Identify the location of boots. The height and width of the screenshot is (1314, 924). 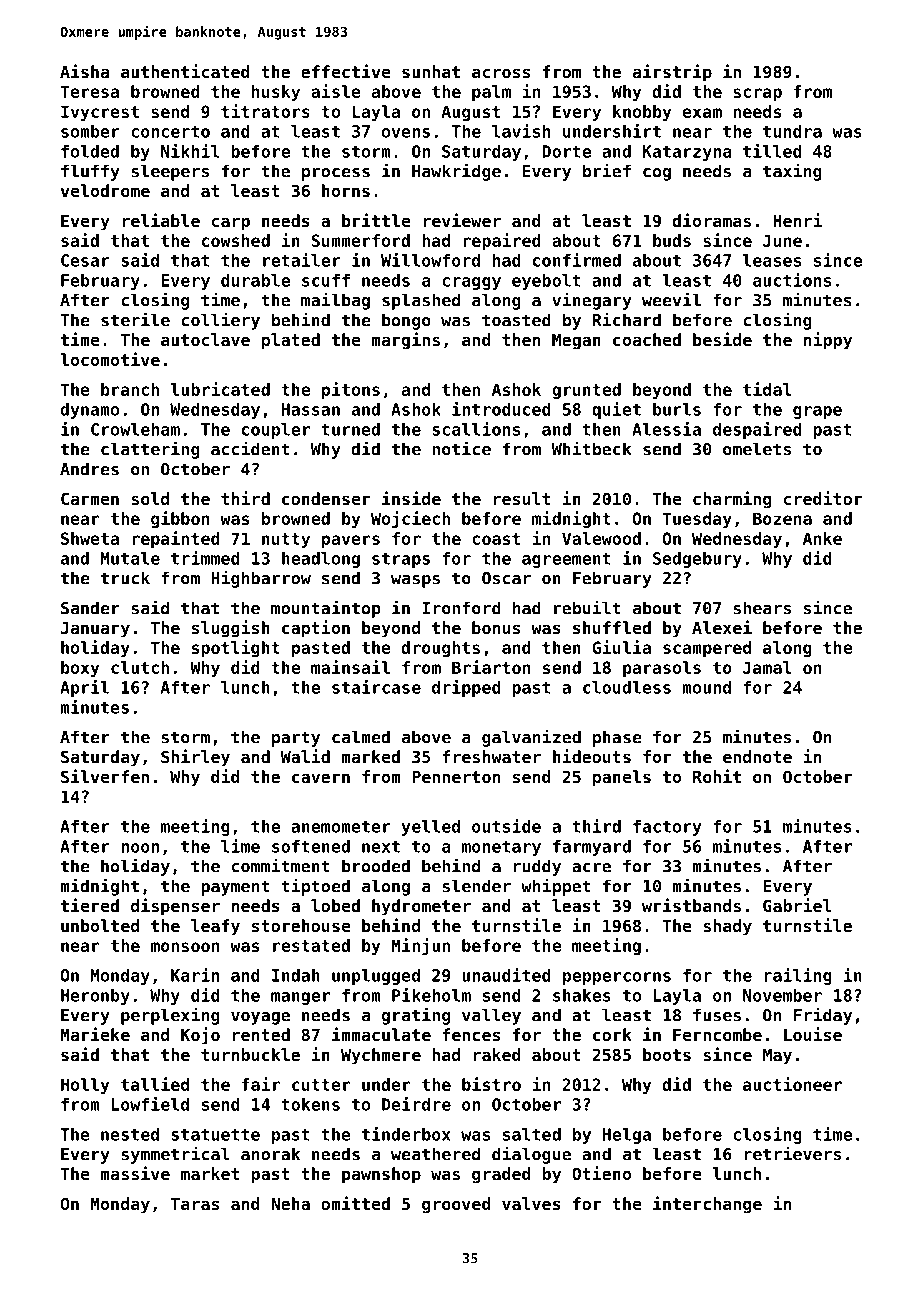
(667, 1054).
